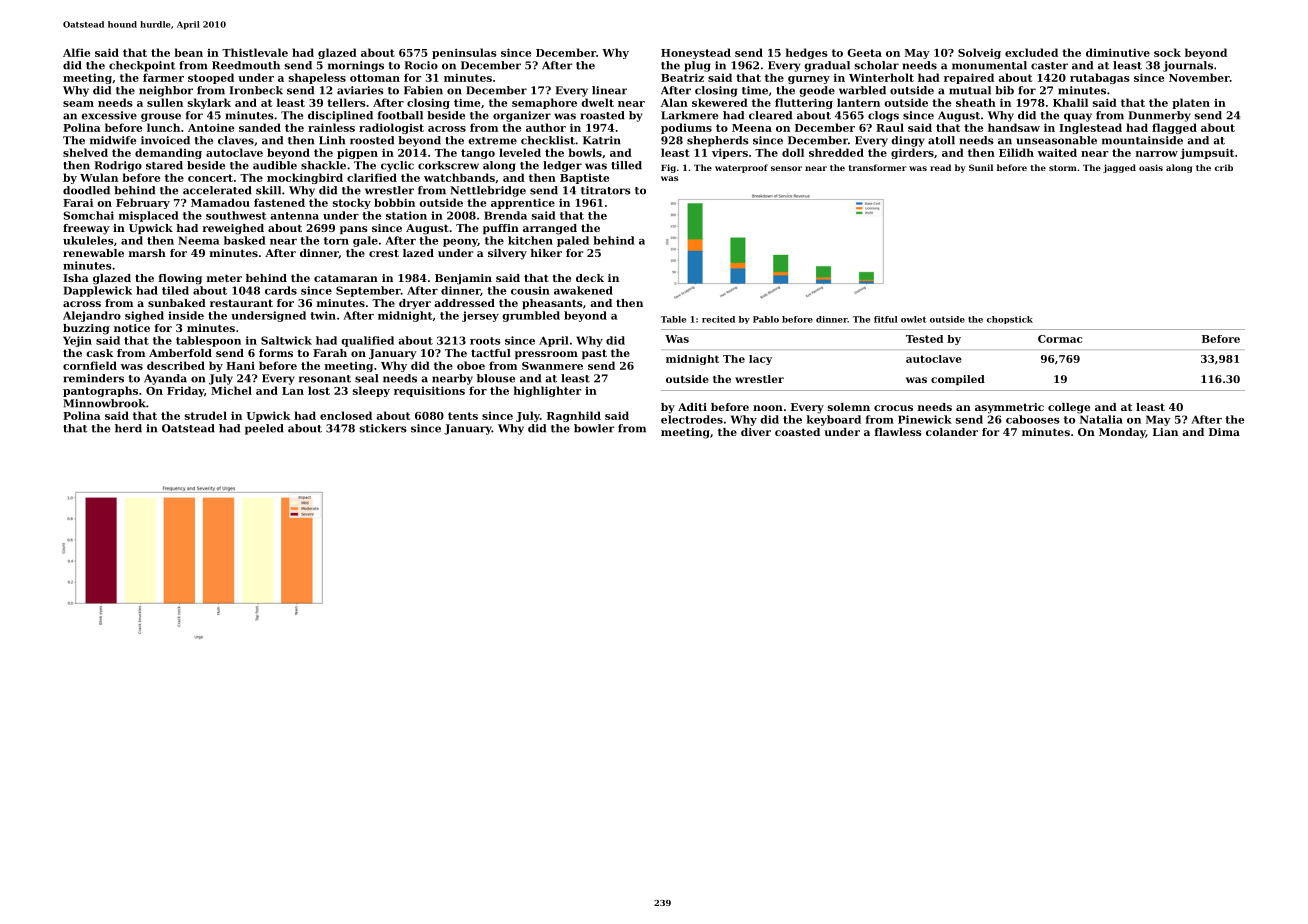 This document has width=1308, height=924. Describe the element at coordinates (1010, 320) in the document. I see `chopstick` at that location.
